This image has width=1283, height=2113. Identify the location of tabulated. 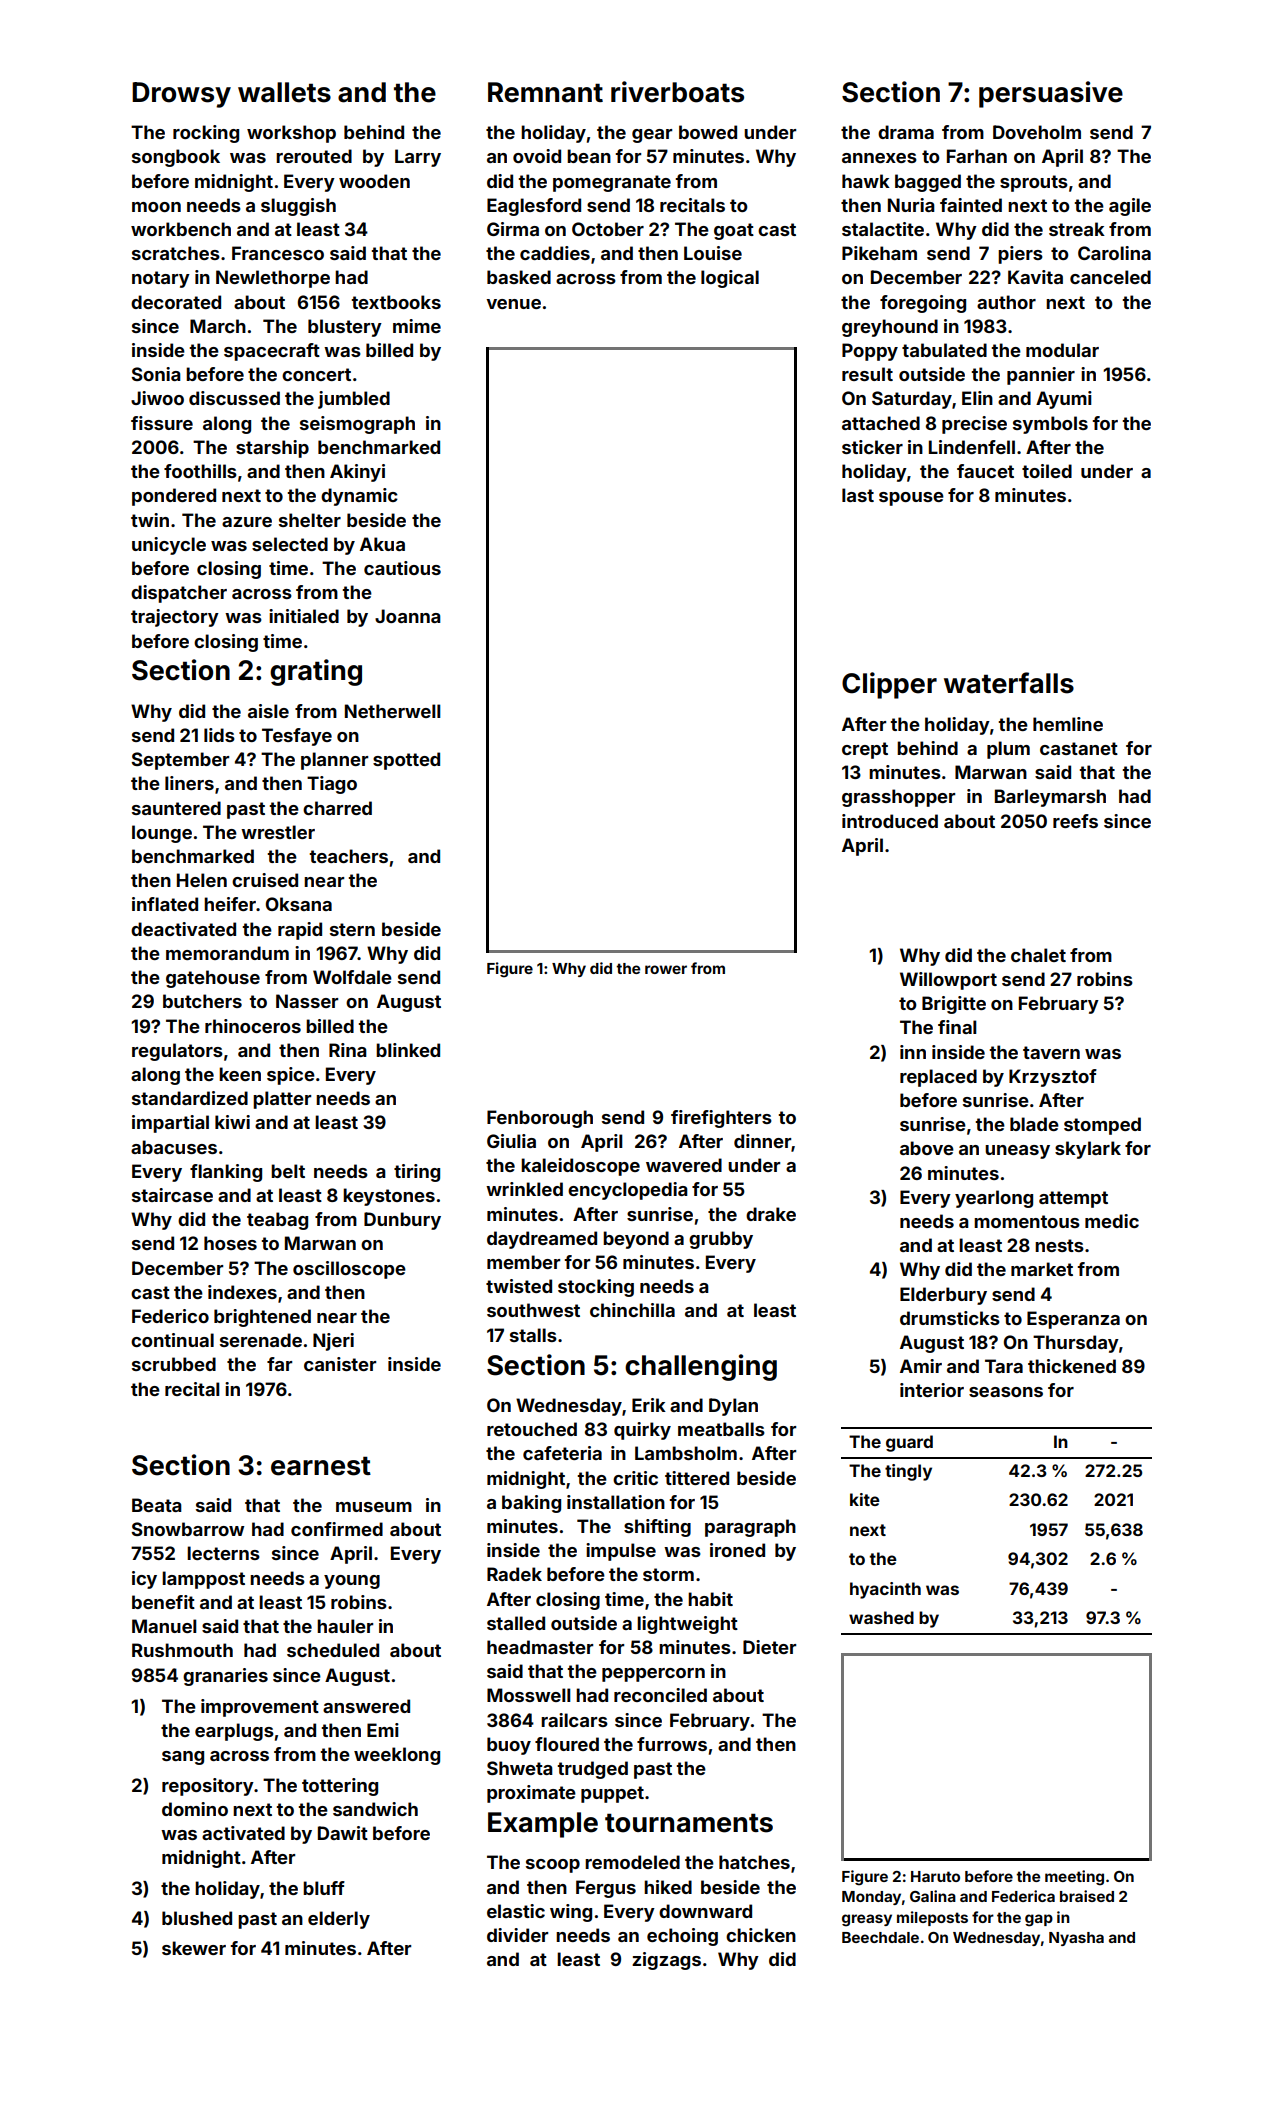
(944, 350).
